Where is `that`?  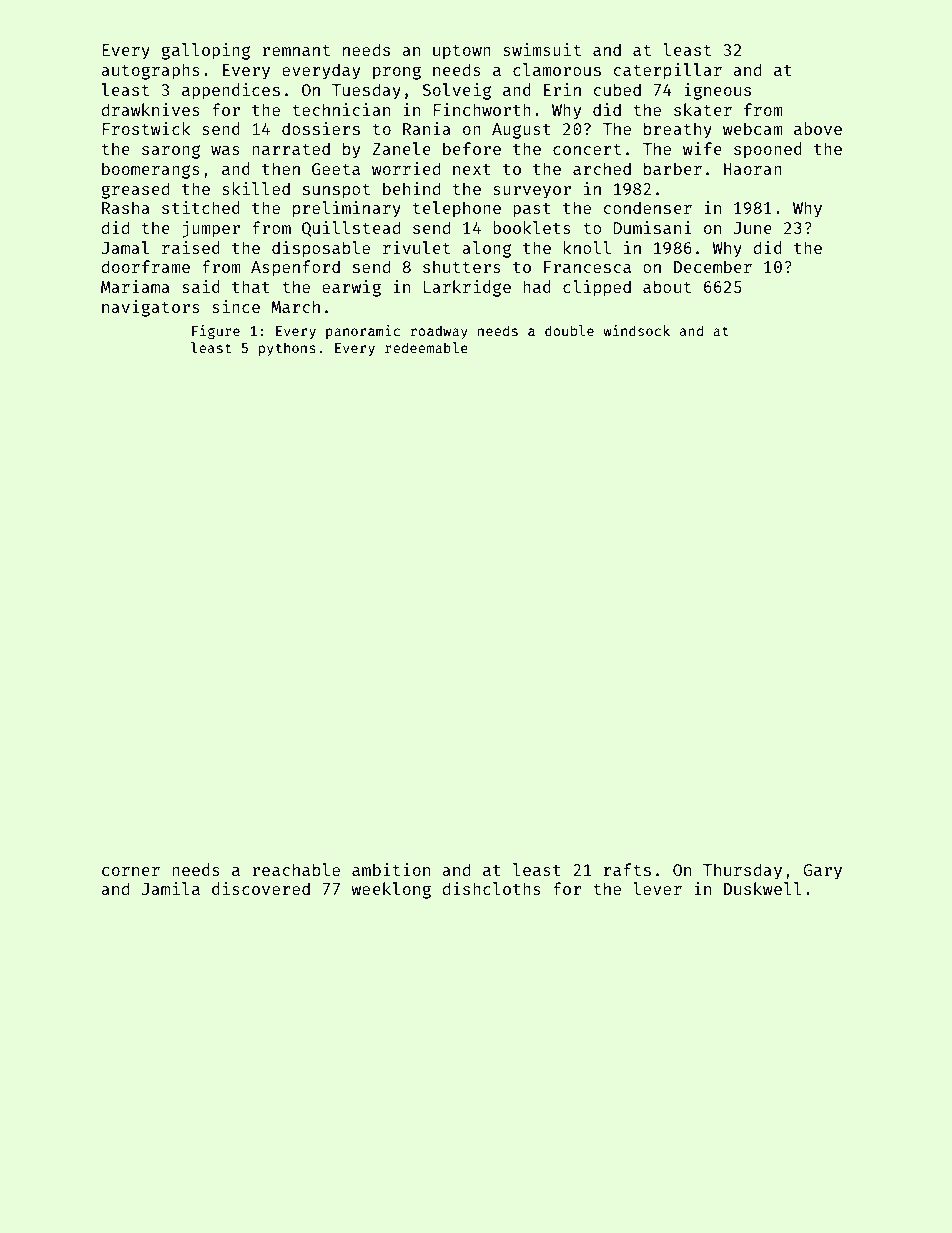 that is located at coordinates (251, 286).
